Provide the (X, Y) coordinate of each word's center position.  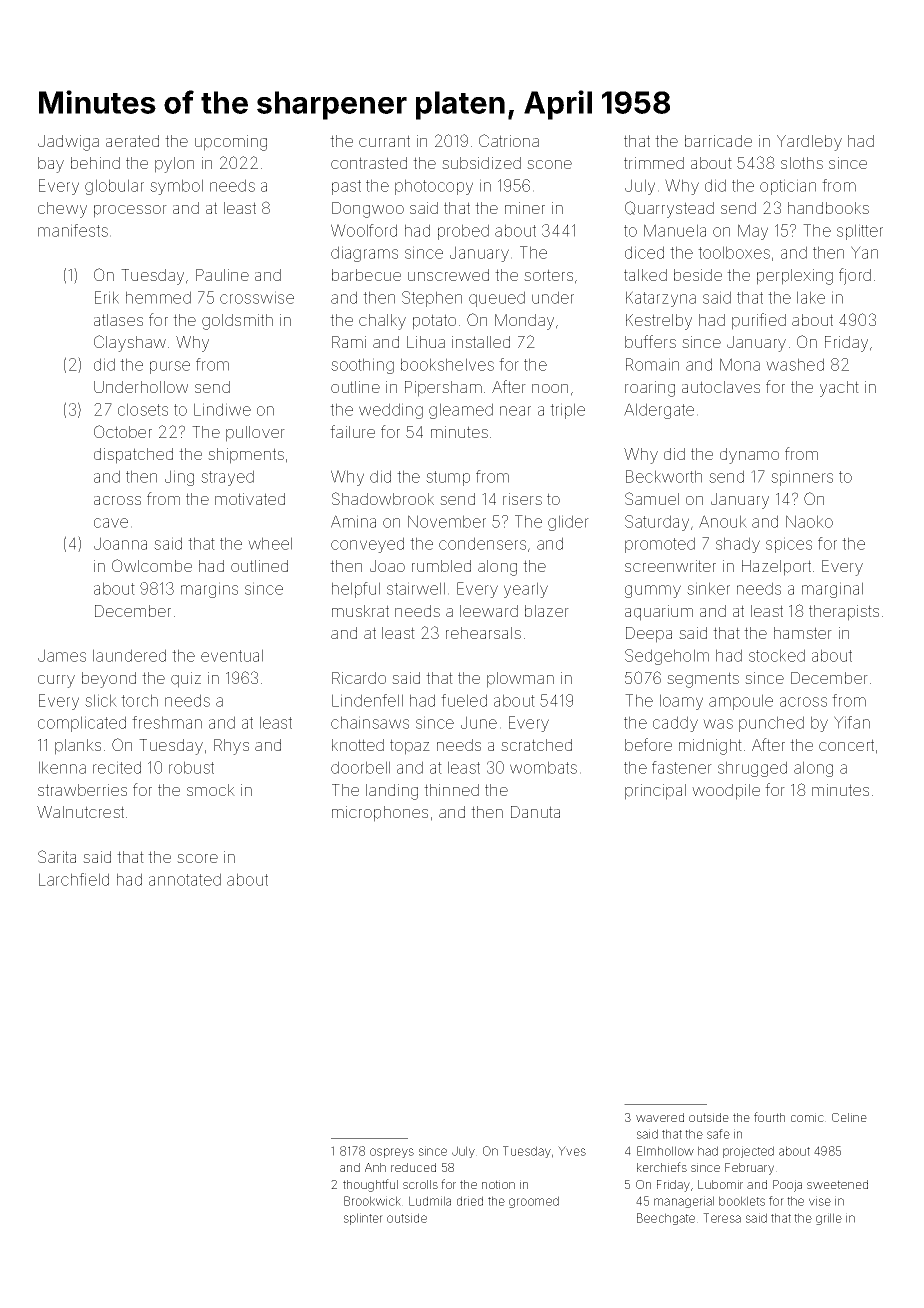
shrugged (752, 769)
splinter (363, 1219)
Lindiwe (222, 409)
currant (384, 141)
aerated (132, 141)
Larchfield (74, 879)
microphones (380, 814)
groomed (534, 1202)
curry (56, 681)
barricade (718, 141)
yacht (839, 389)
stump (448, 478)
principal (655, 792)
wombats (543, 767)
